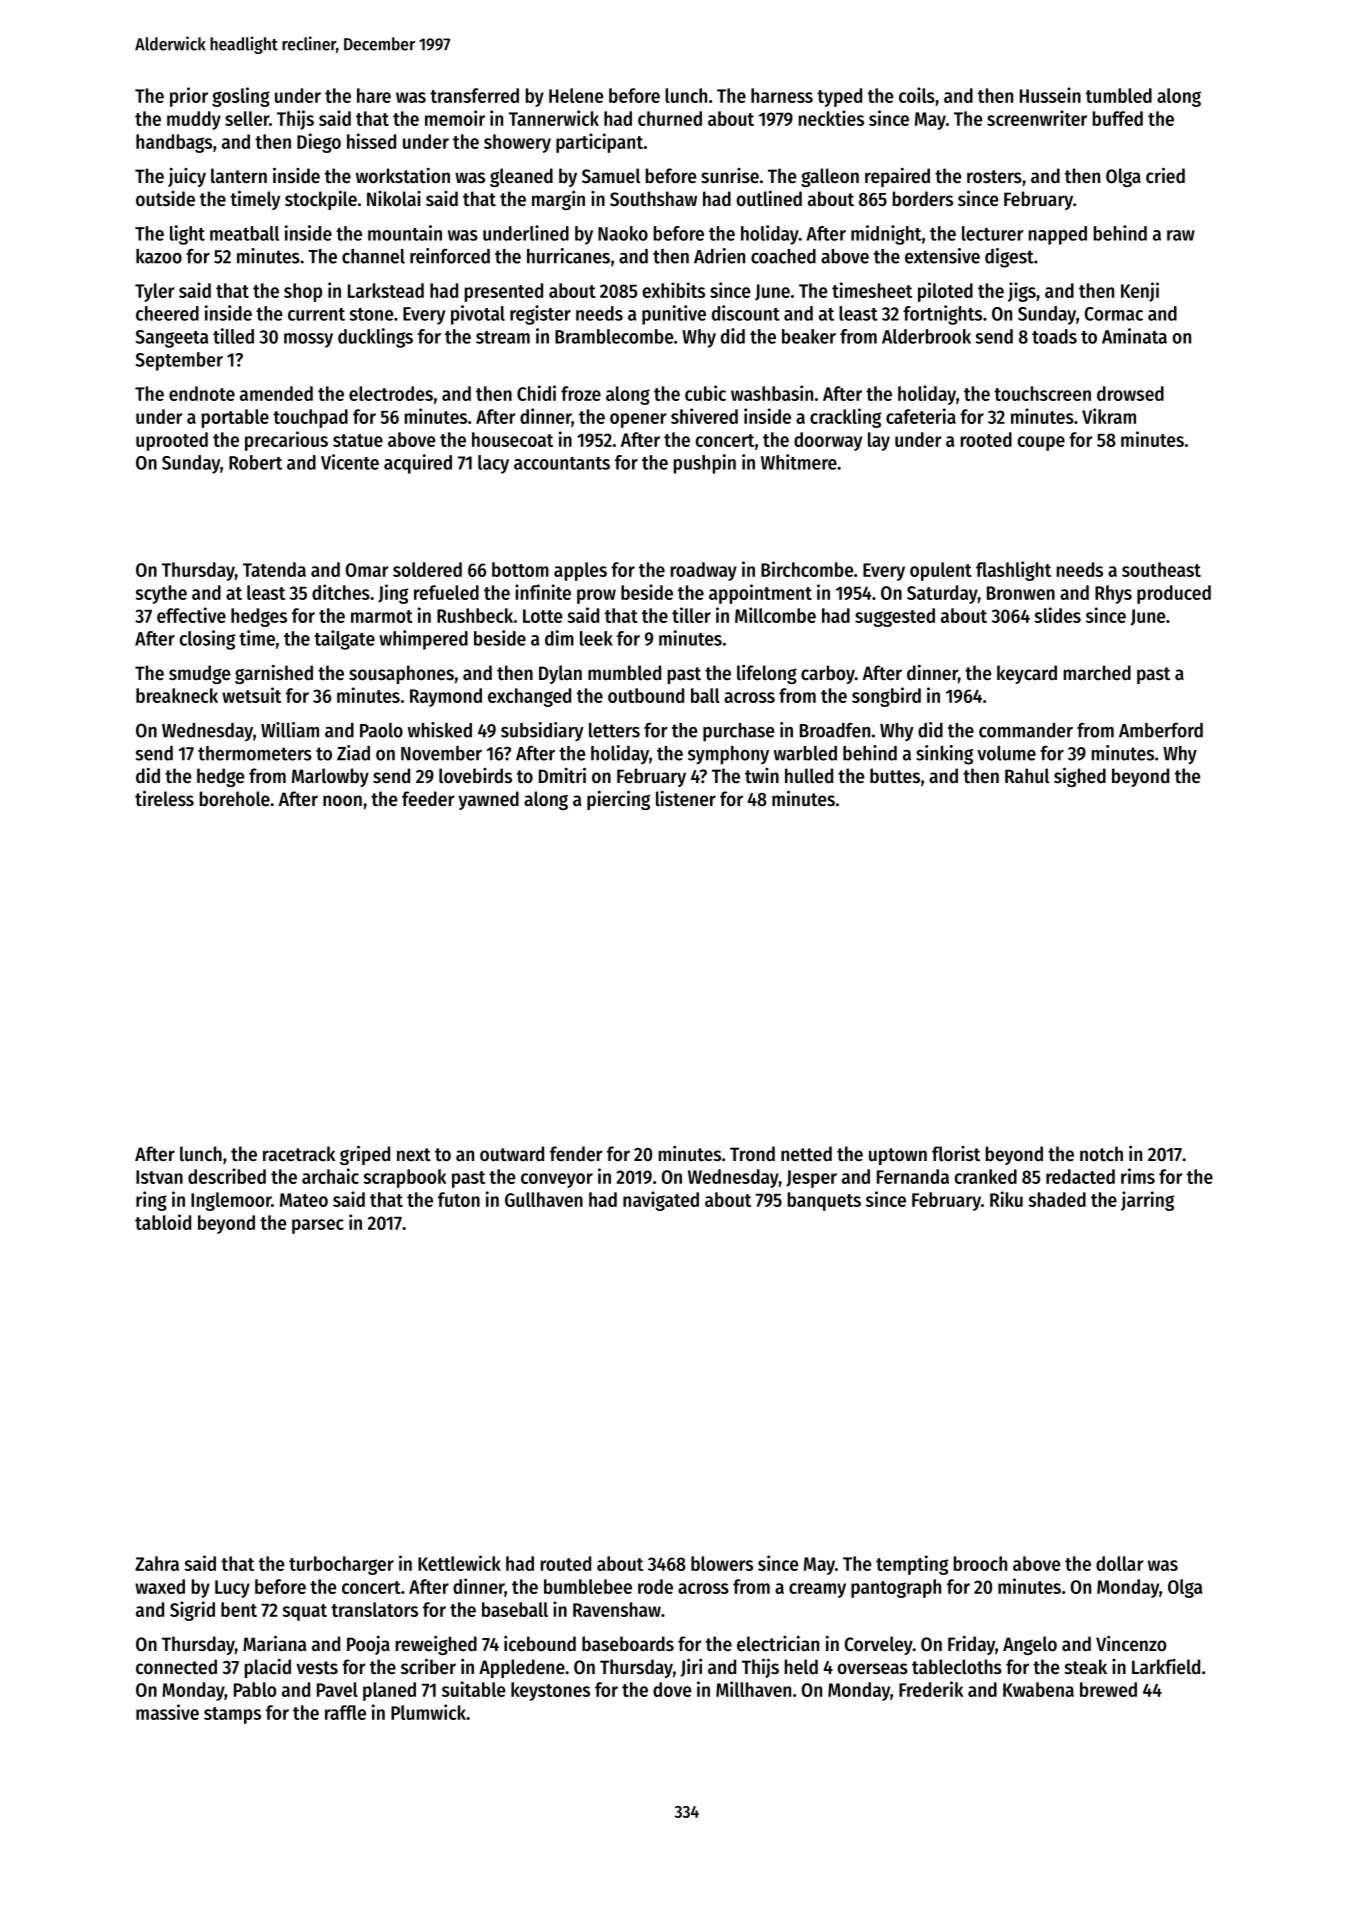  I want to click on notch, so click(1101, 1154).
